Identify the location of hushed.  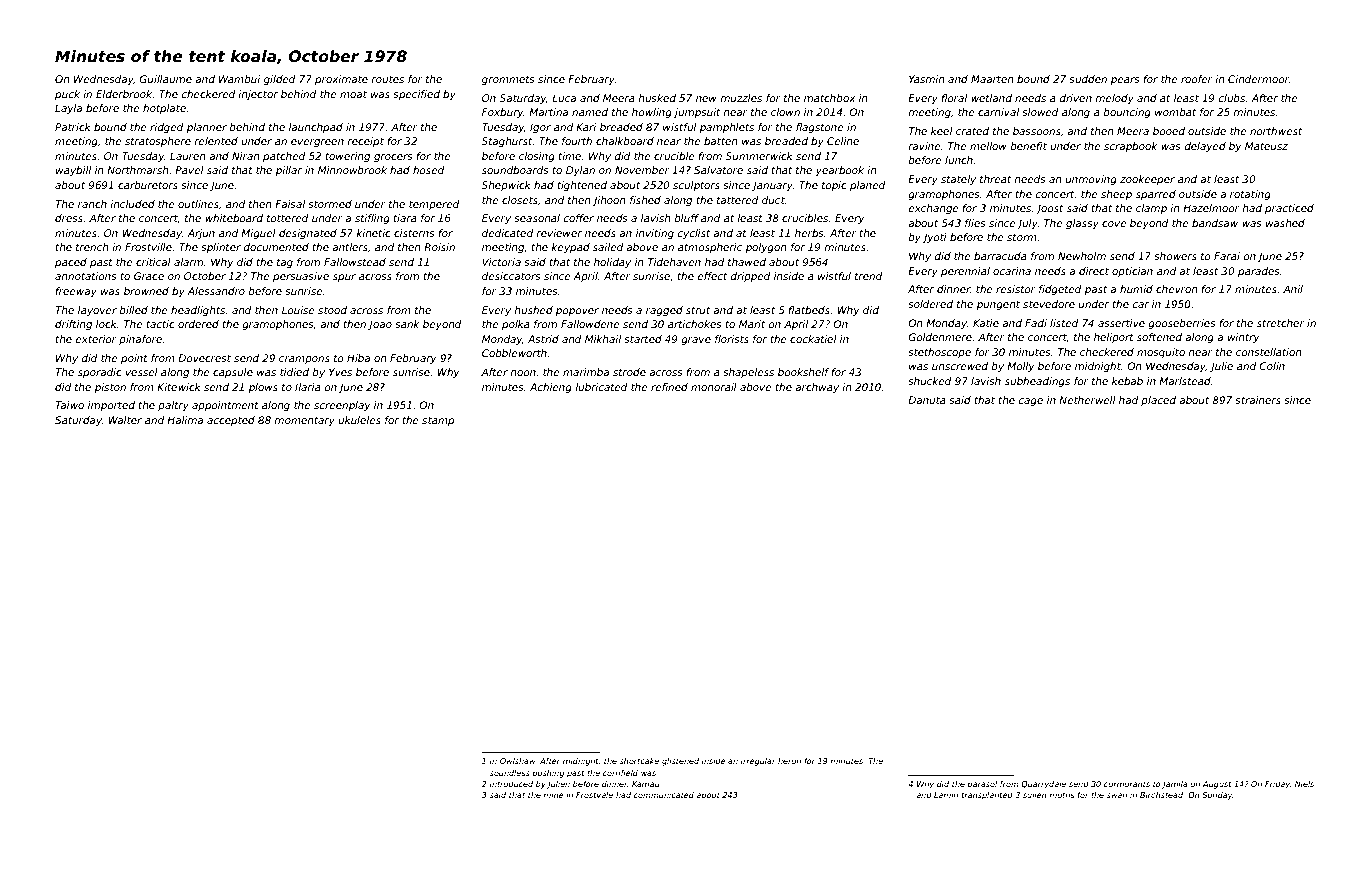
(533, 310).
